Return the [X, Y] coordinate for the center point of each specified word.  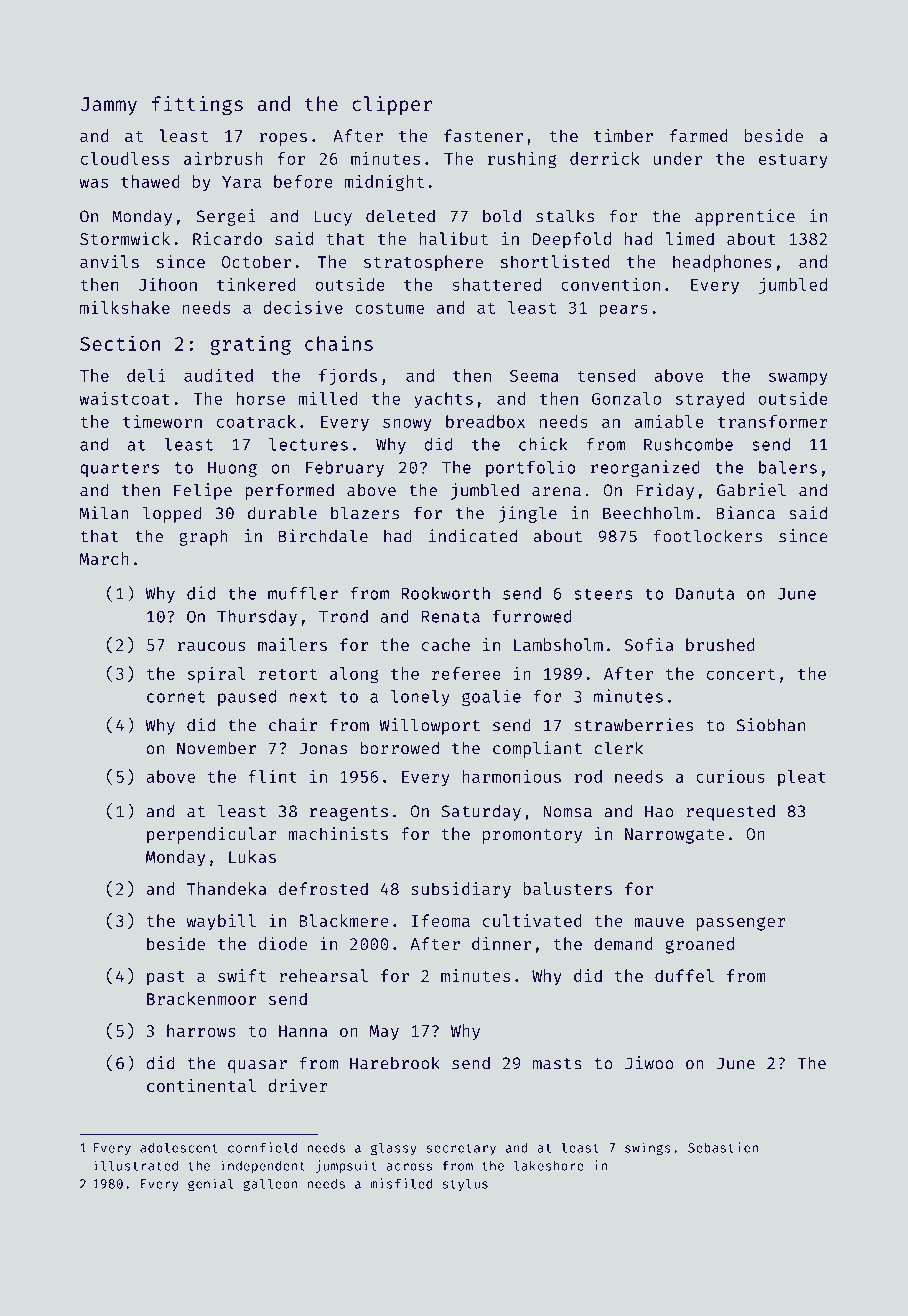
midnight [384, 183]
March [104, 558]
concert [741, 674]
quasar [257, 1066]
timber [623, 135]
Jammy [109, 106]
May [384, 1033]
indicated [473, 536]
